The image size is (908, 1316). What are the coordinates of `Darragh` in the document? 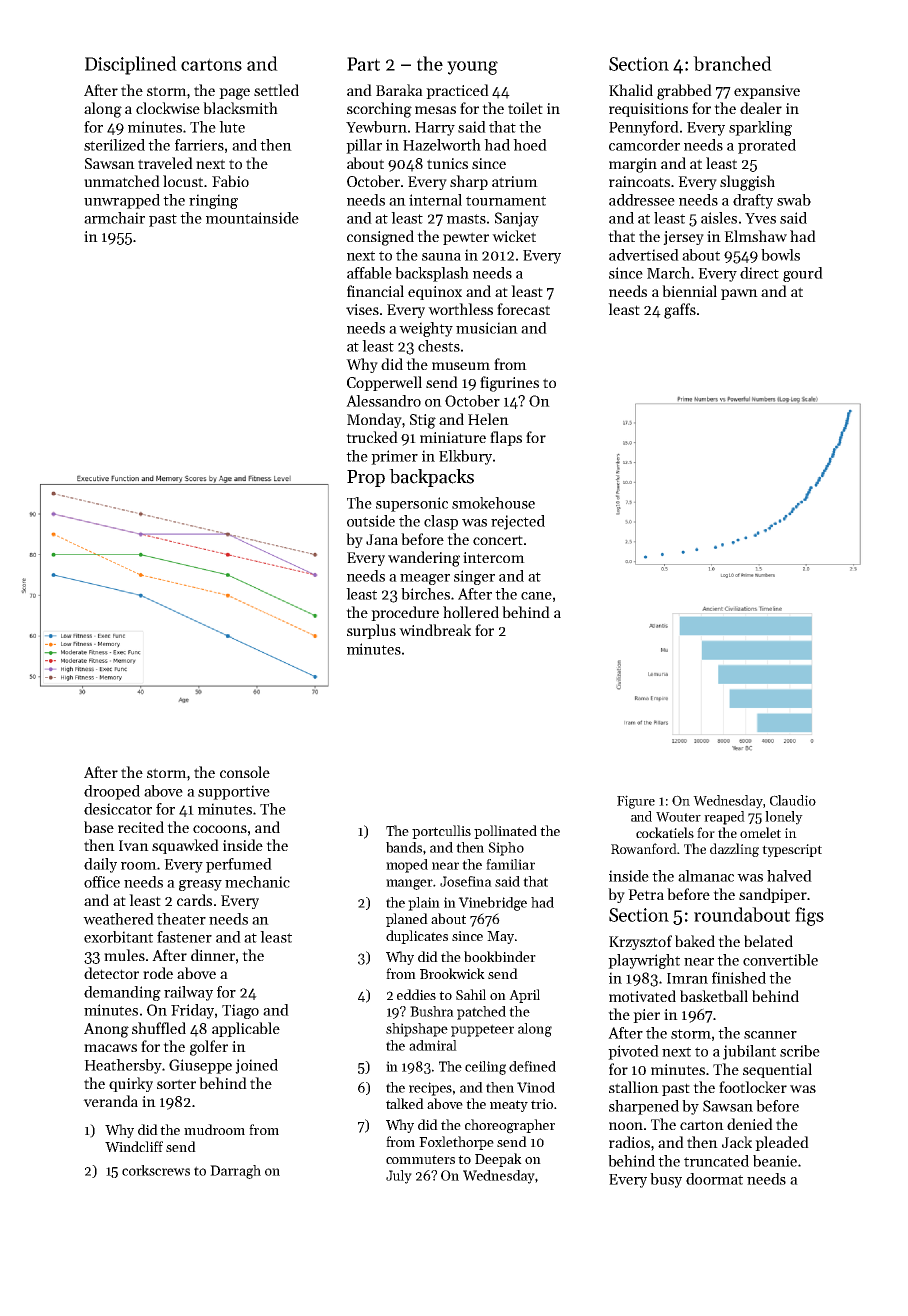 It's located at (235, 1172).
